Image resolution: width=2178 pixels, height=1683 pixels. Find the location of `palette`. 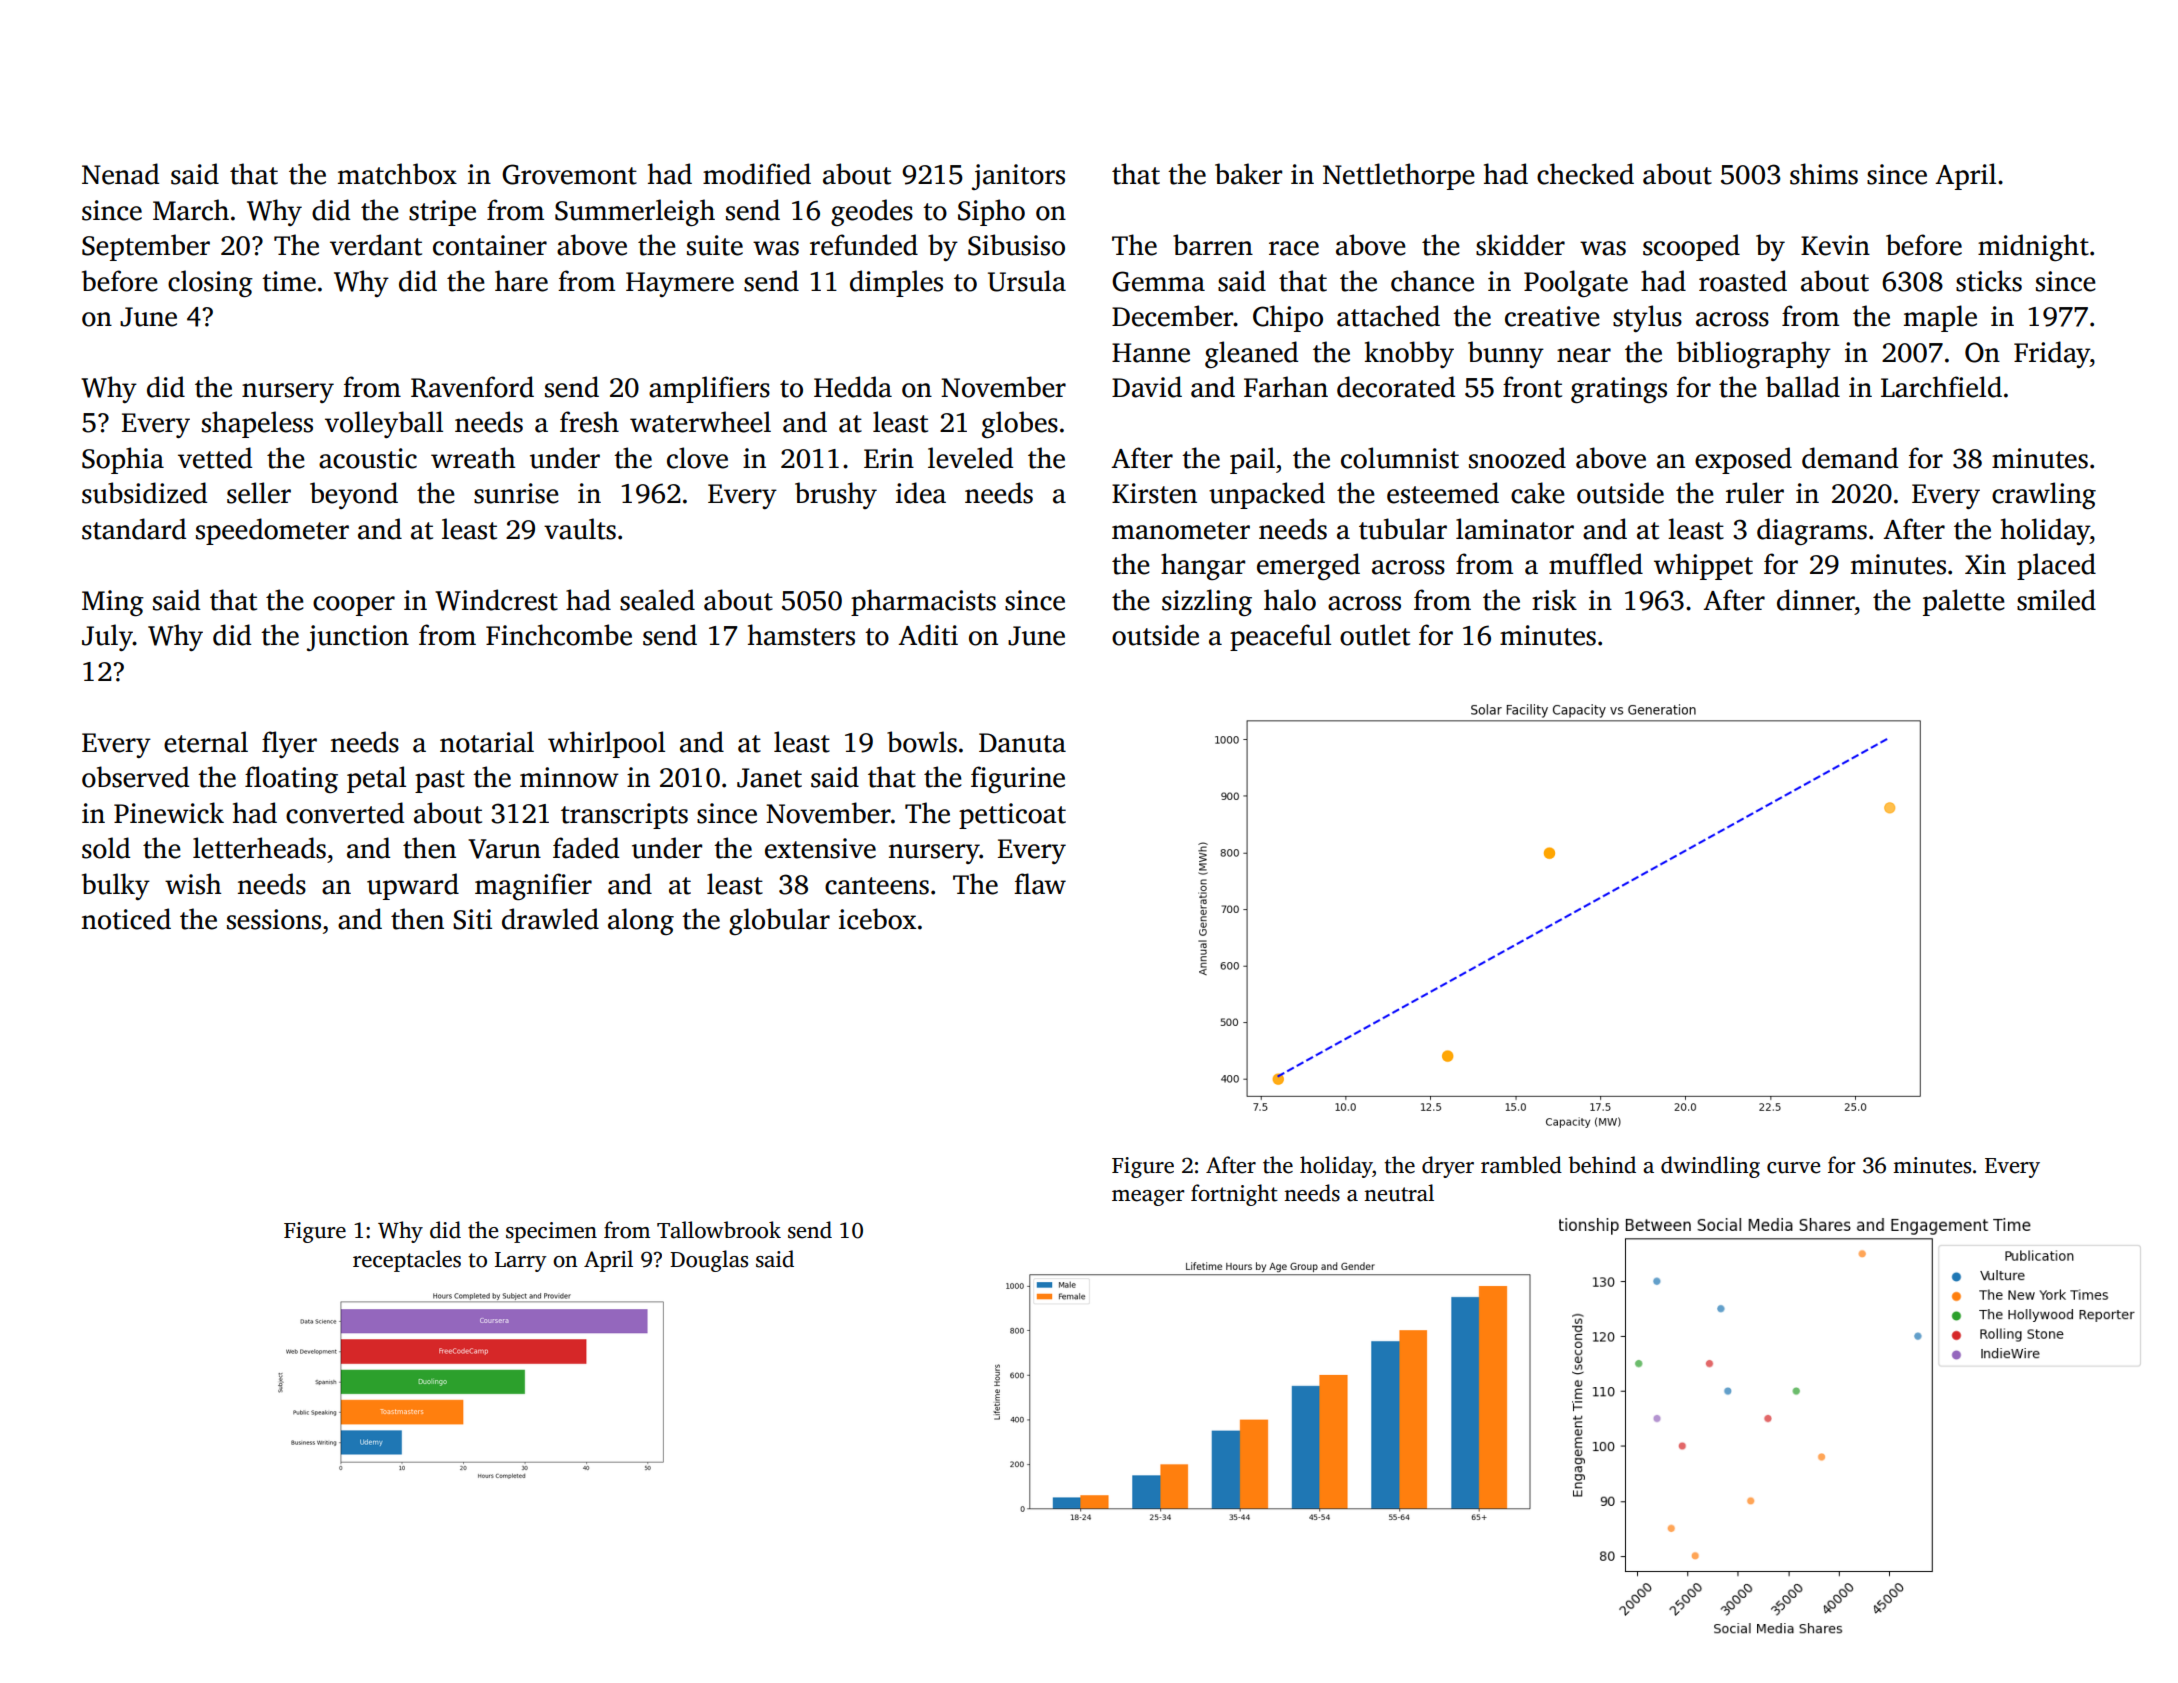

palette is located at coordinates (1964, 602).
